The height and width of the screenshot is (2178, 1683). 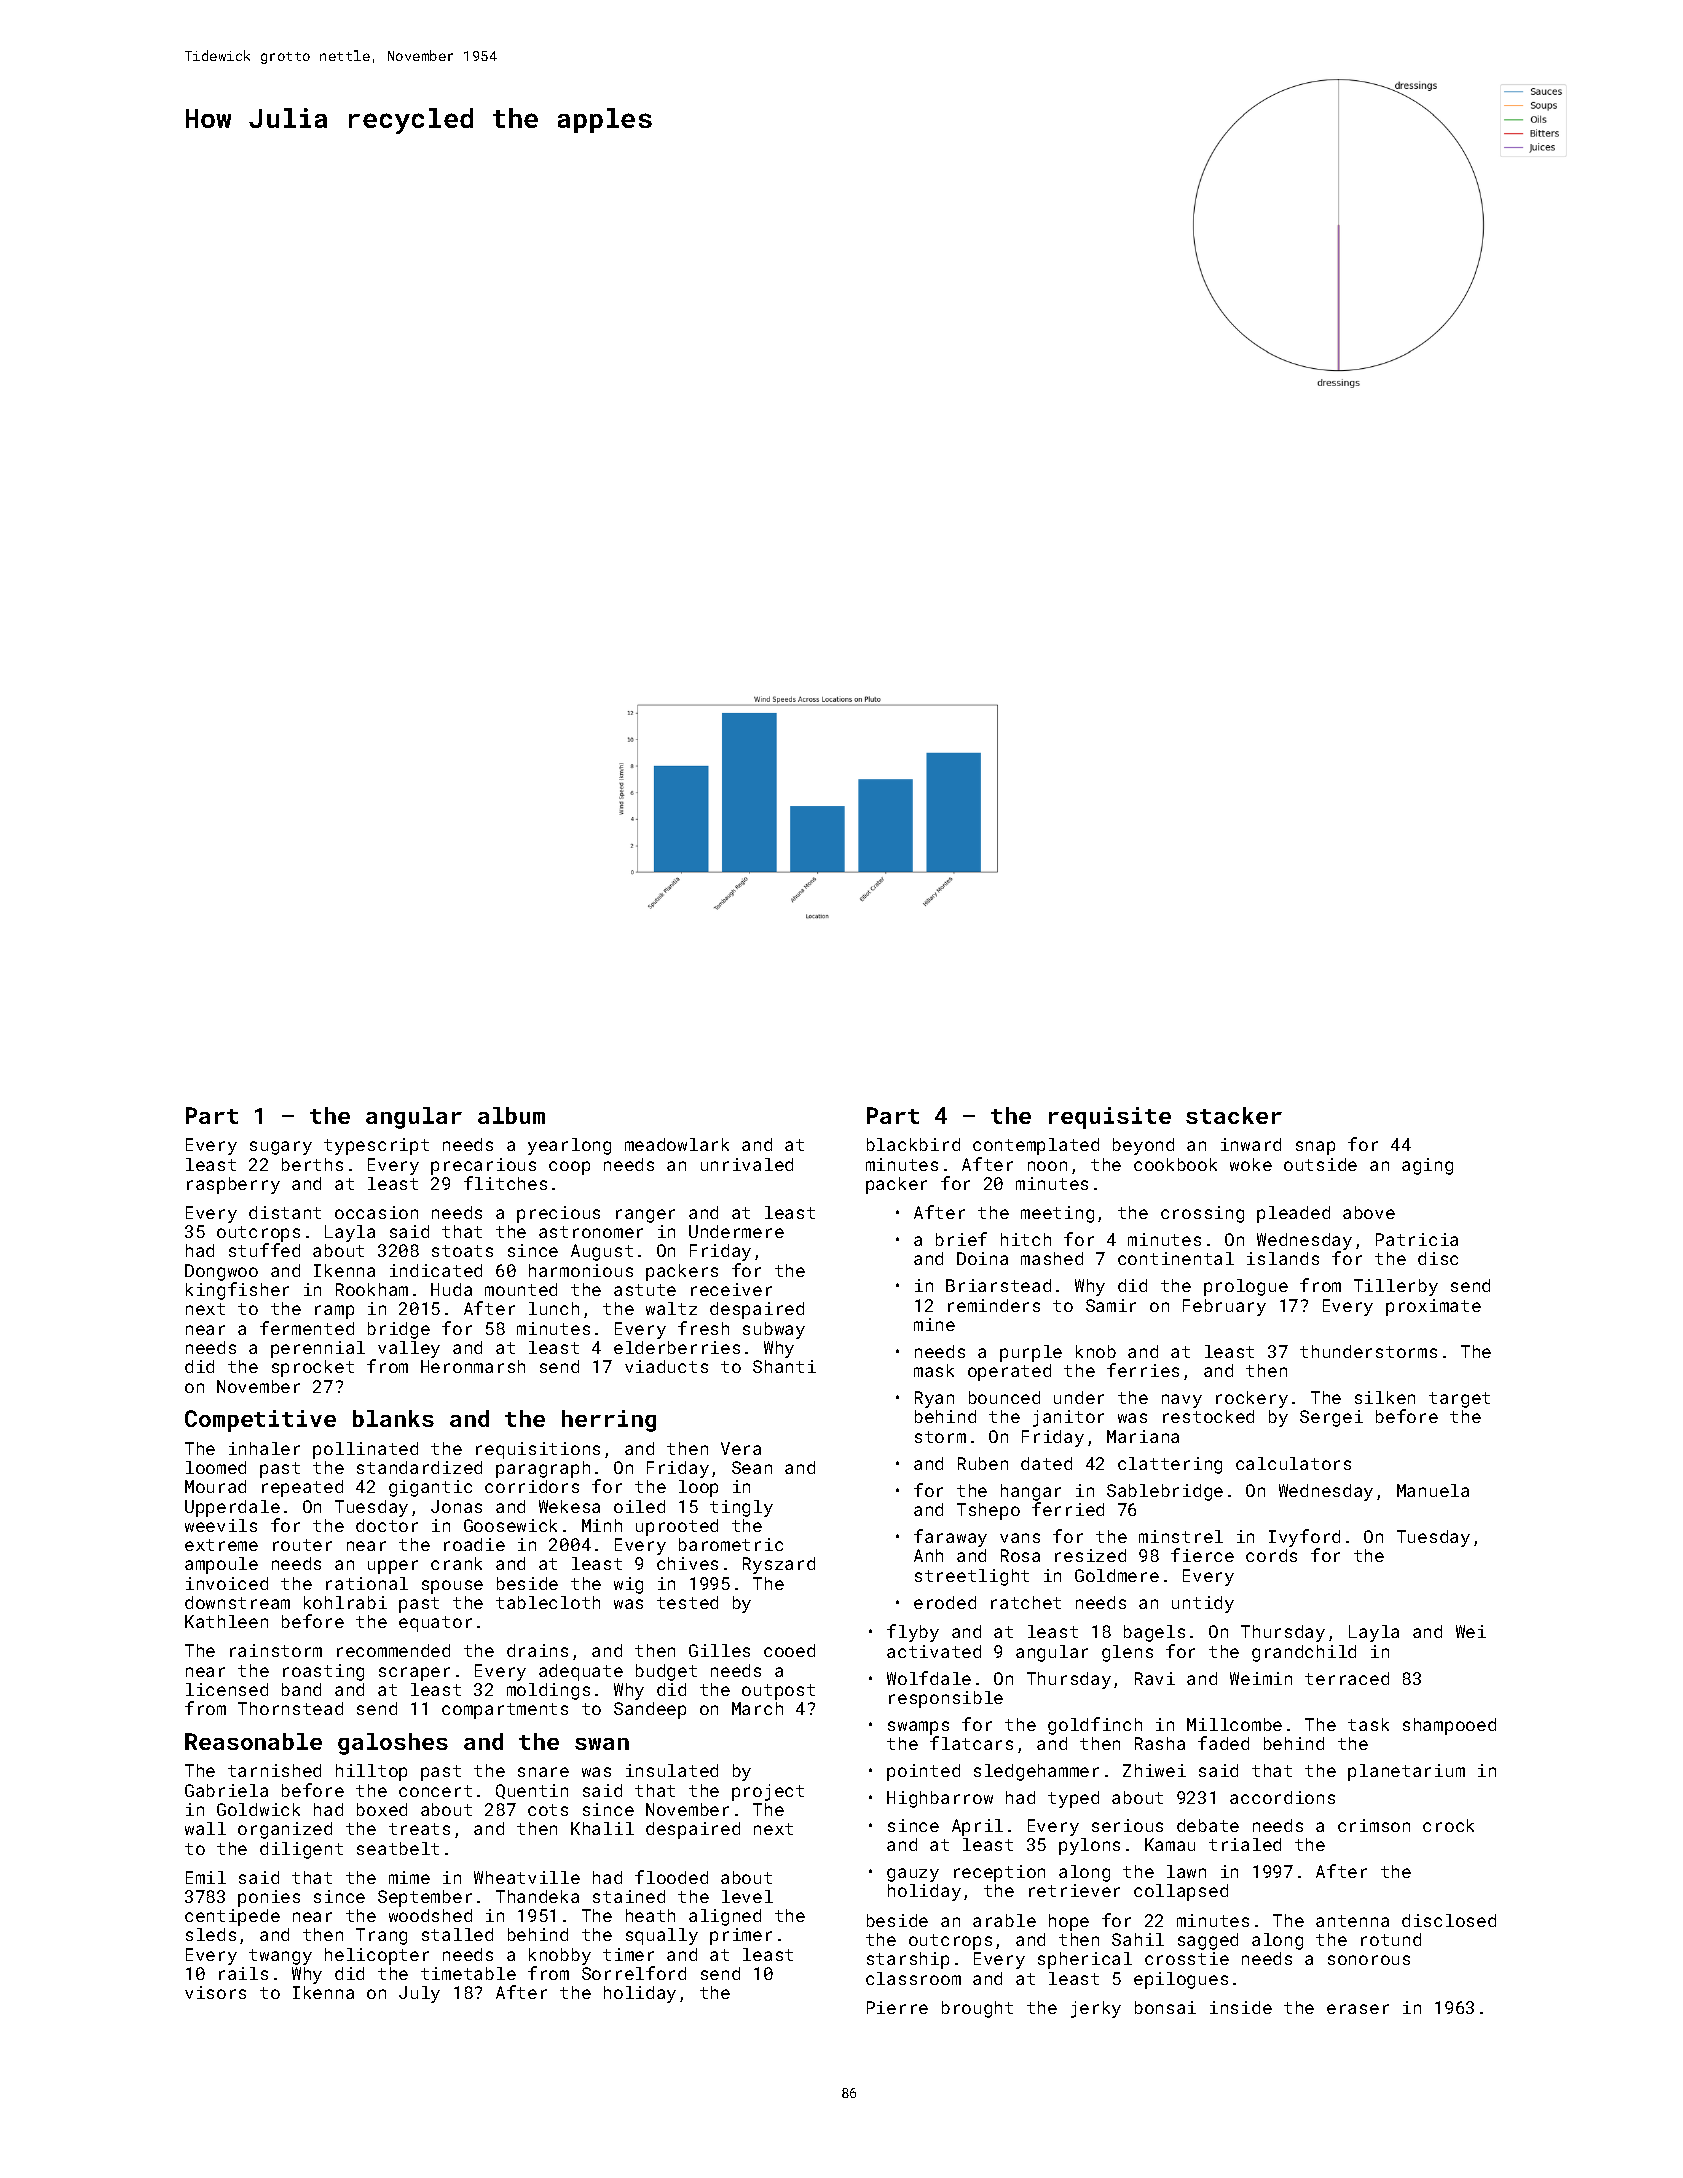 I want to click on Sorrelford, so click(x=634, y=1973).
